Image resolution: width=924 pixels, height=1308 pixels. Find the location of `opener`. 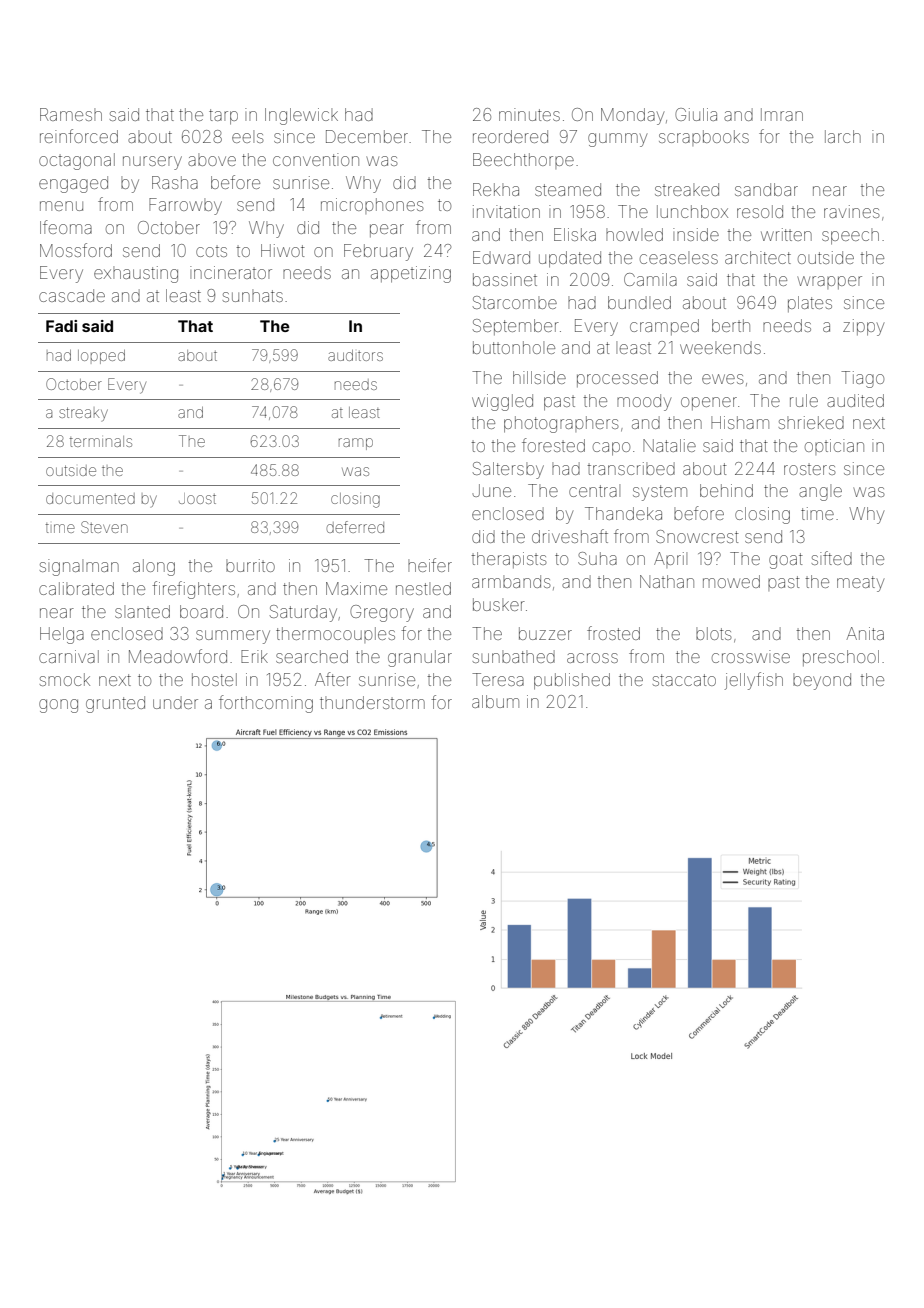

opener is located at coordinates (709, 403).
